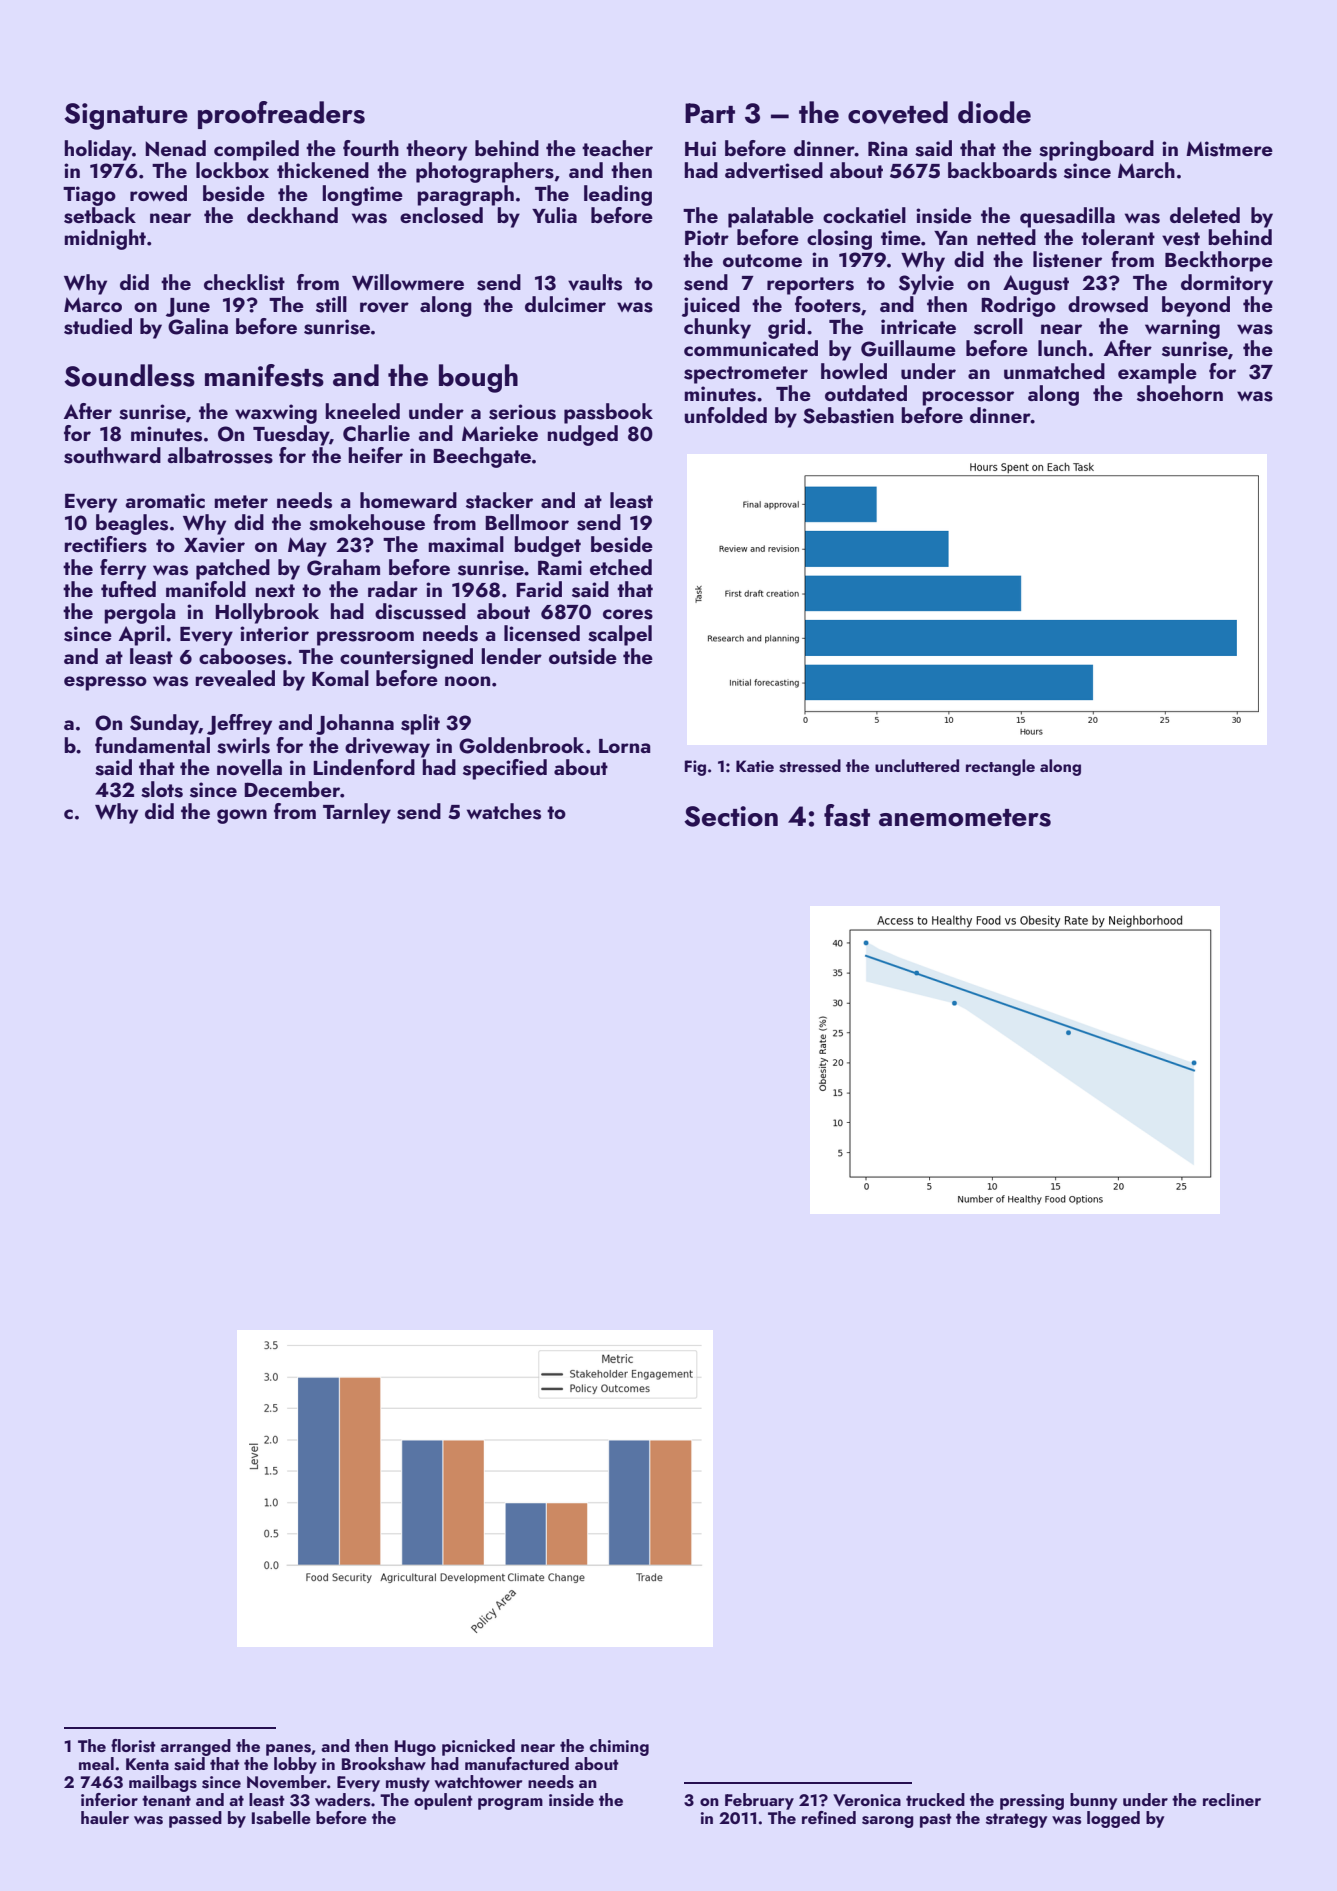 This page has height=1891, width=1337. Describe the element at coordinates (847, 815) in the page. I see `fast` at that location.
